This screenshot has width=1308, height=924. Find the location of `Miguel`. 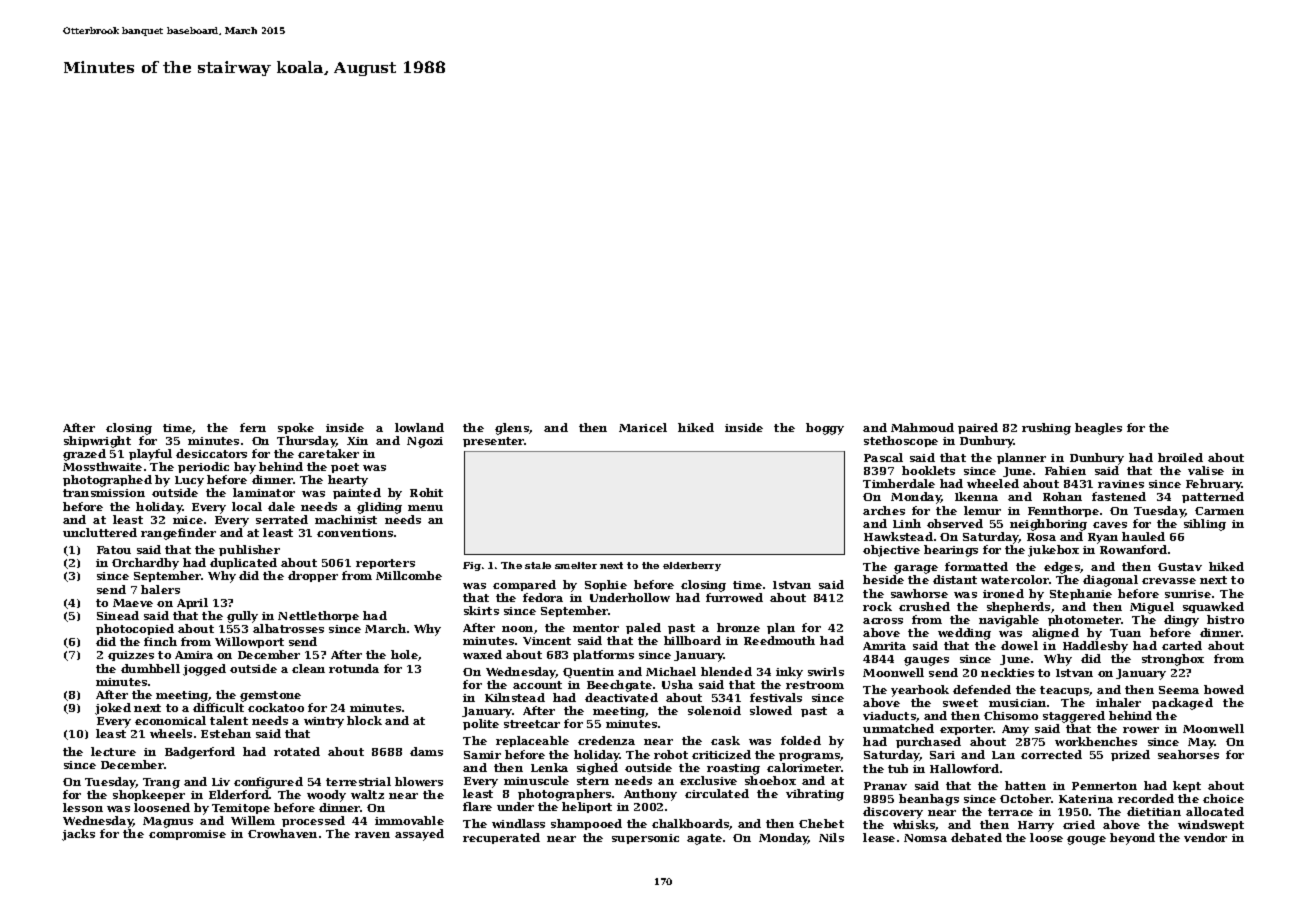

Miguel is located at coordinates (1152, 608).
